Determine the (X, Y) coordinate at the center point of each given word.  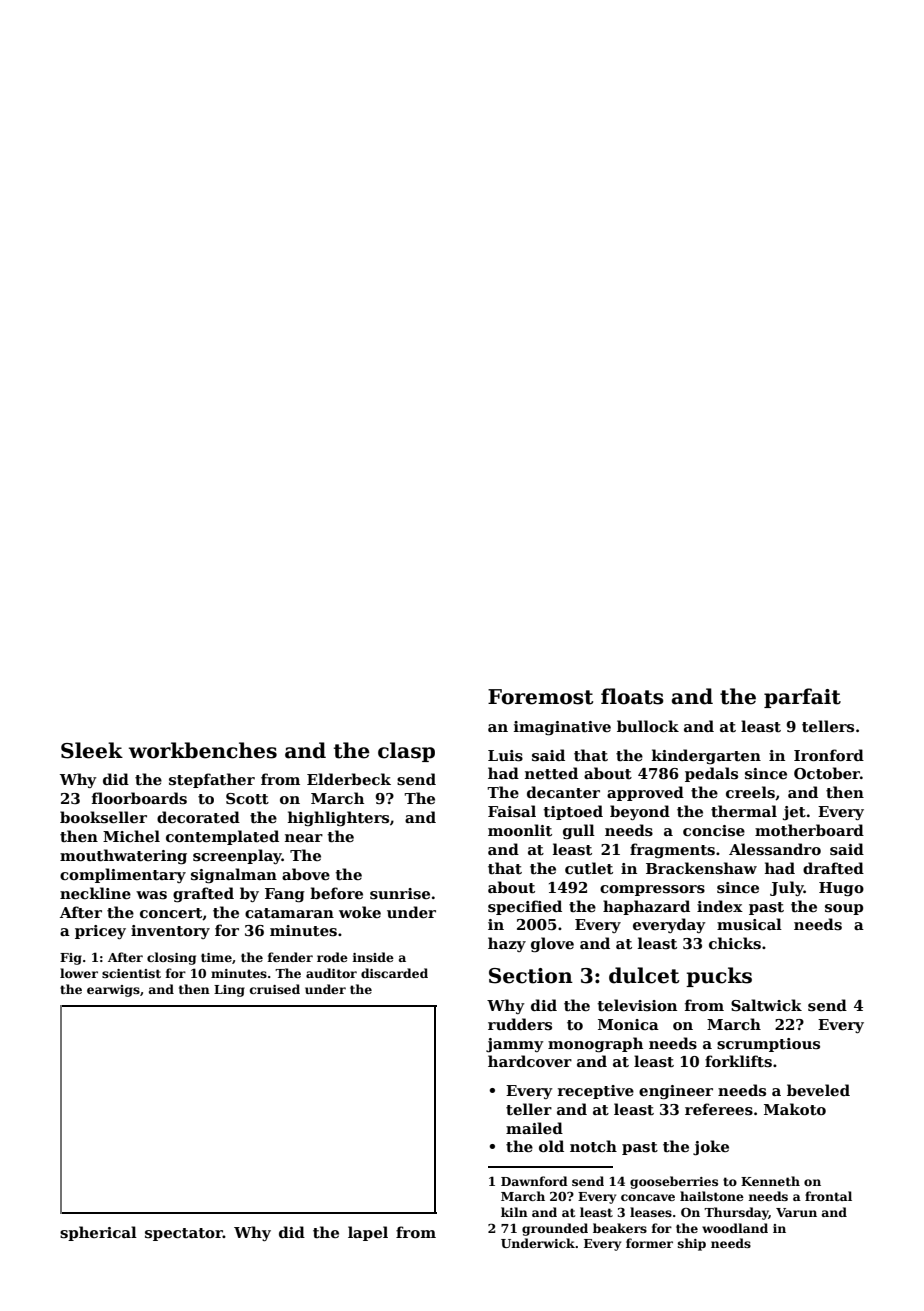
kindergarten (706, 757)
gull (579, 831)
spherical (98, 1233)
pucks (719, 977)
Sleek (92, 750)
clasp (406, 752)
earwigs (113, 991)
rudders (520, 1024)
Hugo (841, 889)
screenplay (237, 856)
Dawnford (534, 1181)
